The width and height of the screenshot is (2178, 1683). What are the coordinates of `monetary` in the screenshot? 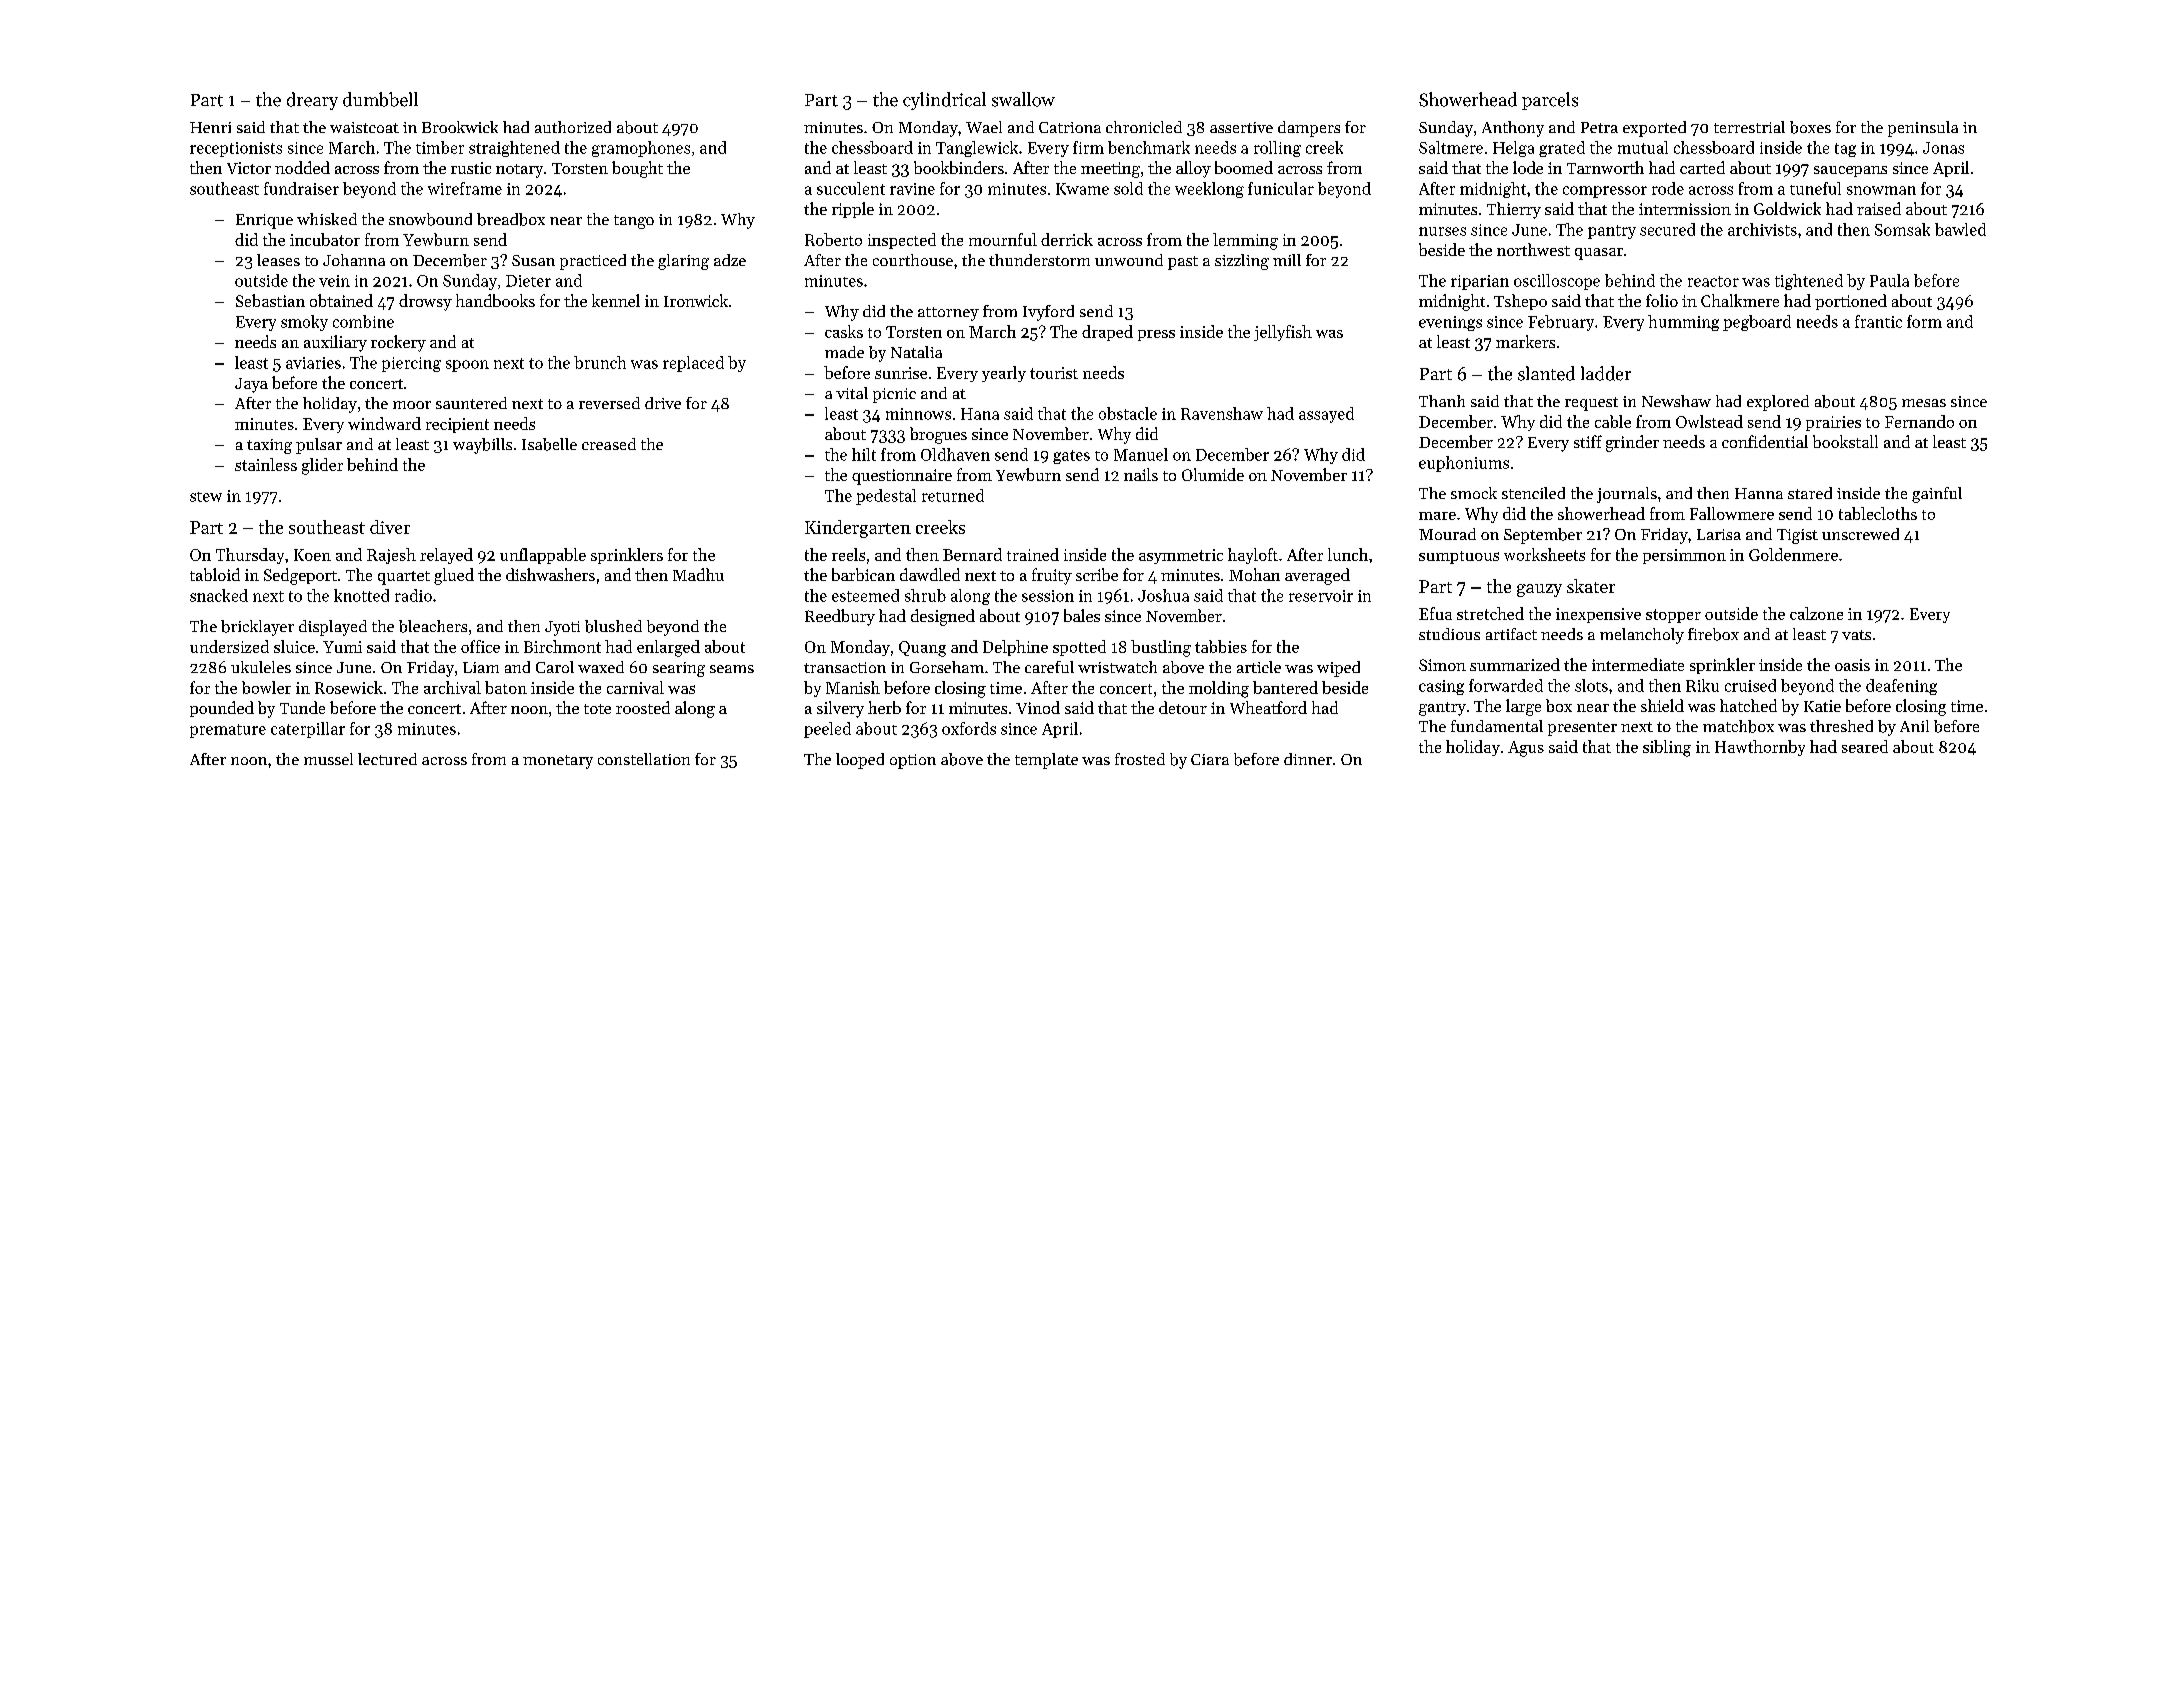 It's located at (558, 762).
